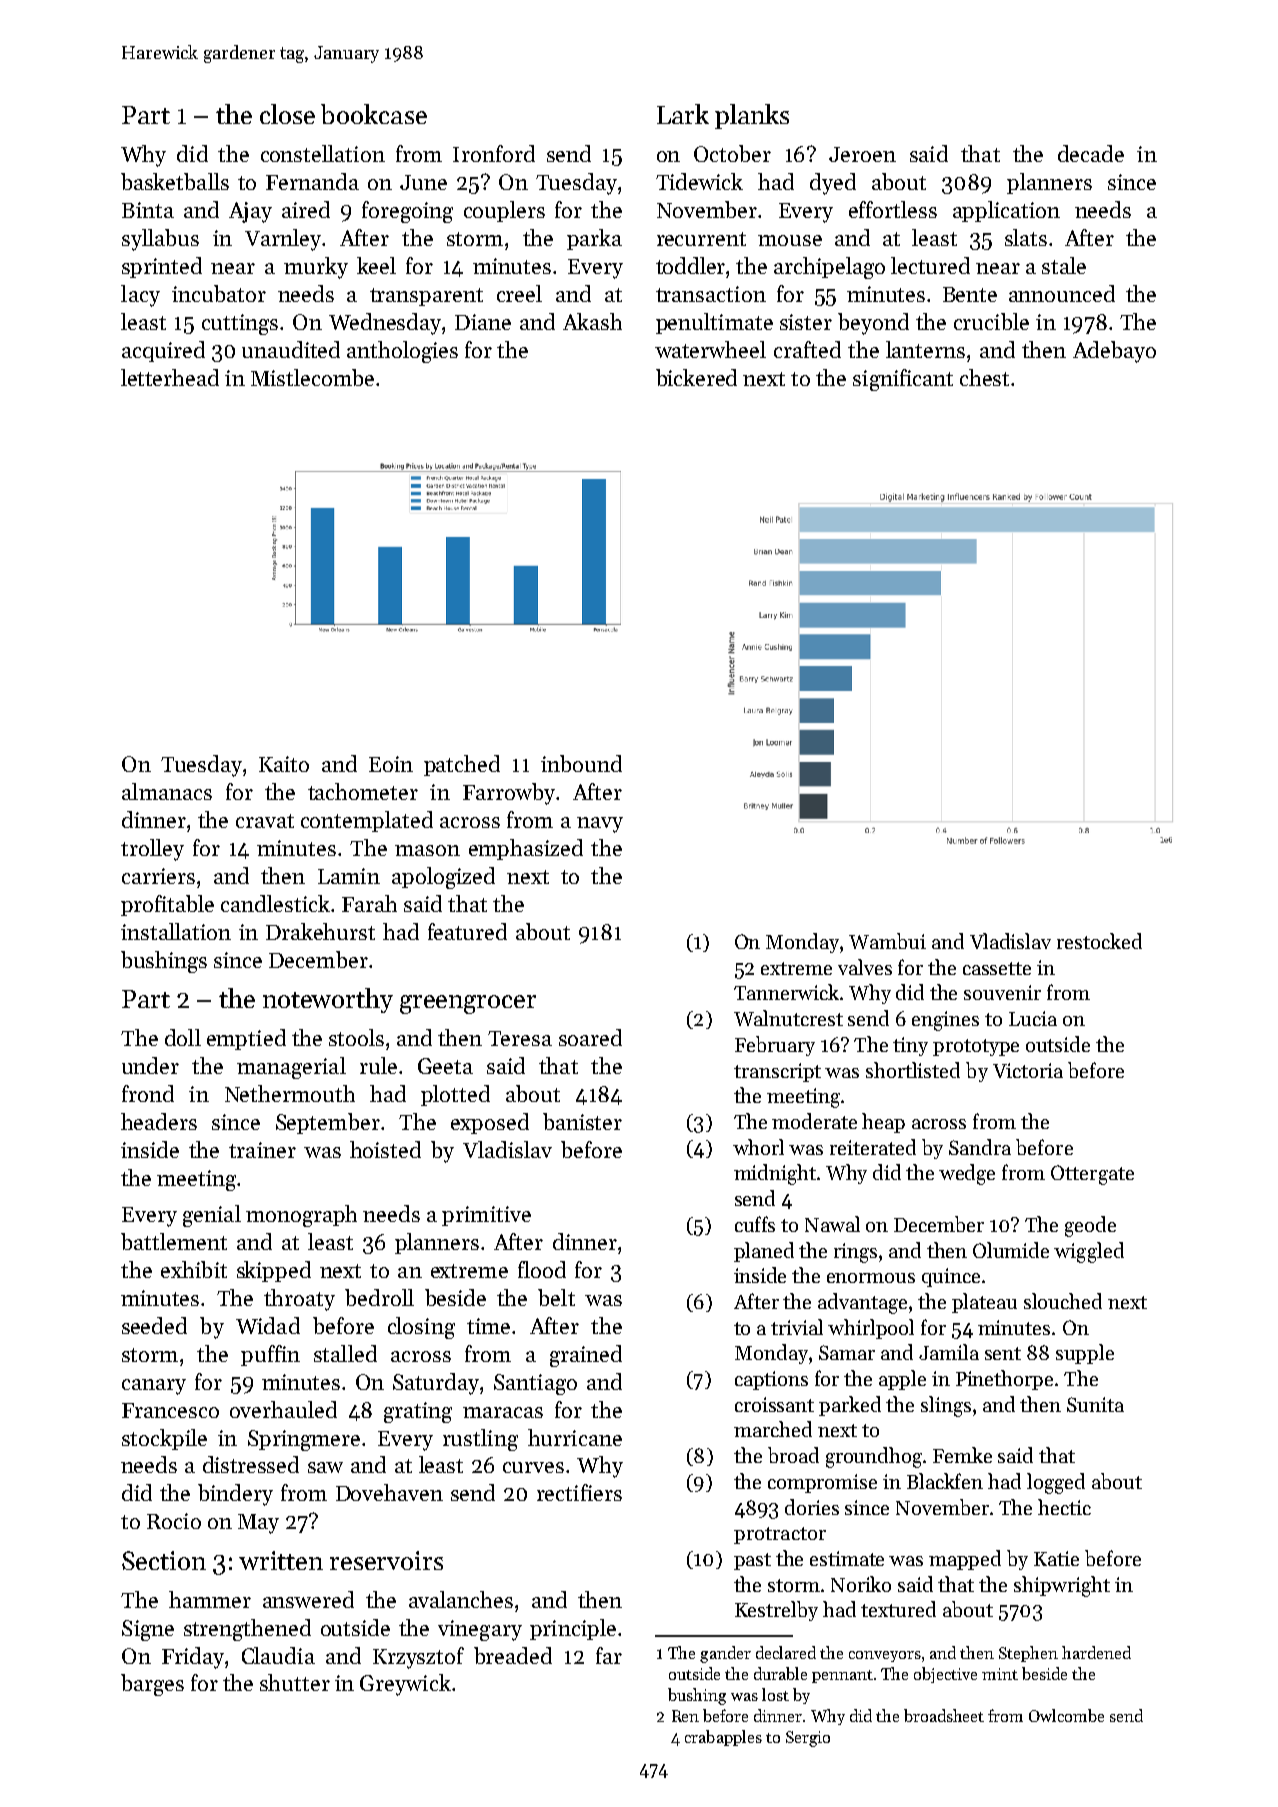 The image size is (1278, 1807). What do you see at coordinates (287, 114) in the image?
I see `close` at bounding box center [287, 114].
